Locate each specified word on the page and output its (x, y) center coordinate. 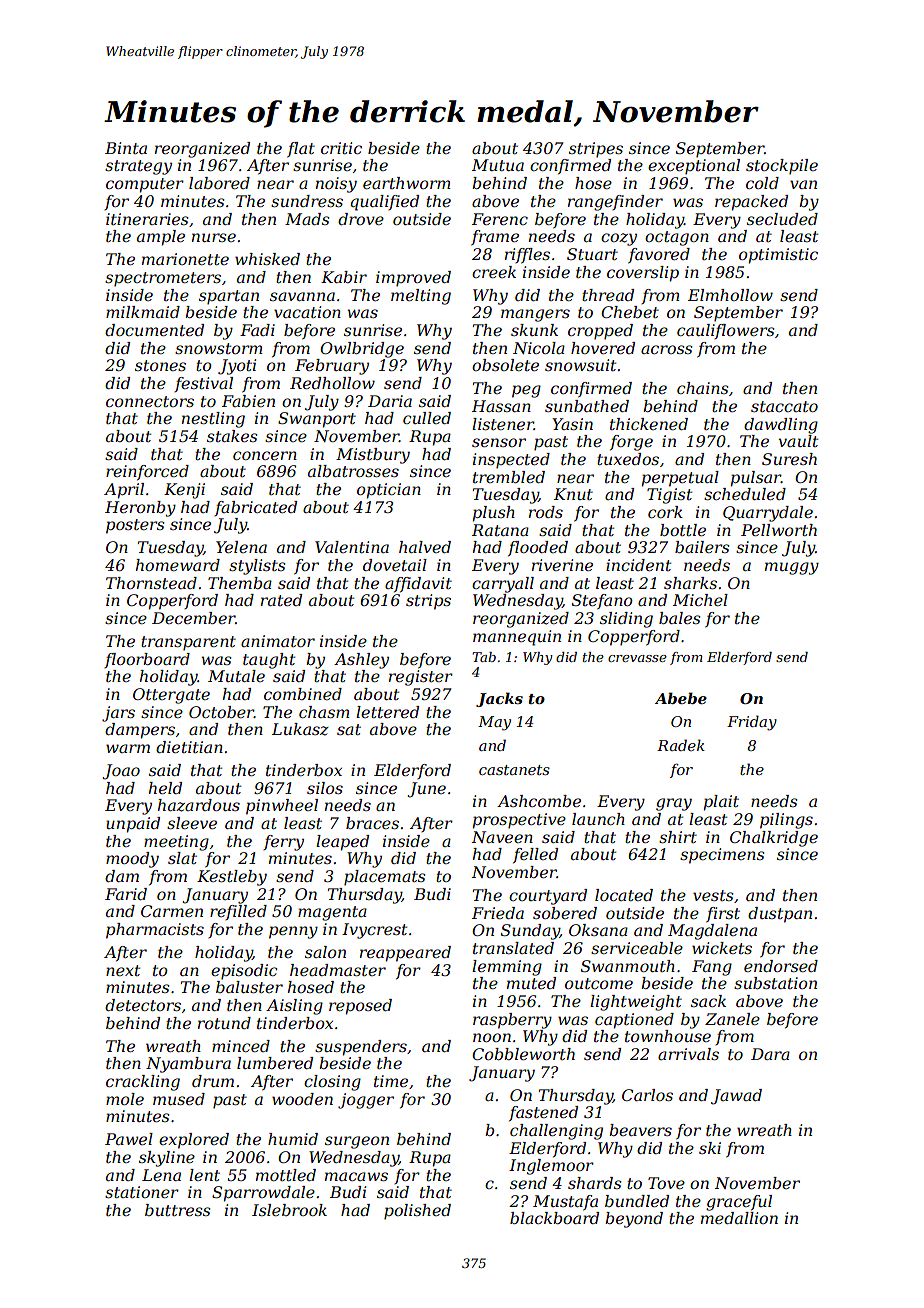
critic (341, 148)
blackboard (554, 1218)
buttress (178, 1210)
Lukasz (300, 729)
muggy (792, 568)
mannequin (517, 638)
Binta (126, 148)
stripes (596, 150)
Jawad (736, 1097)
